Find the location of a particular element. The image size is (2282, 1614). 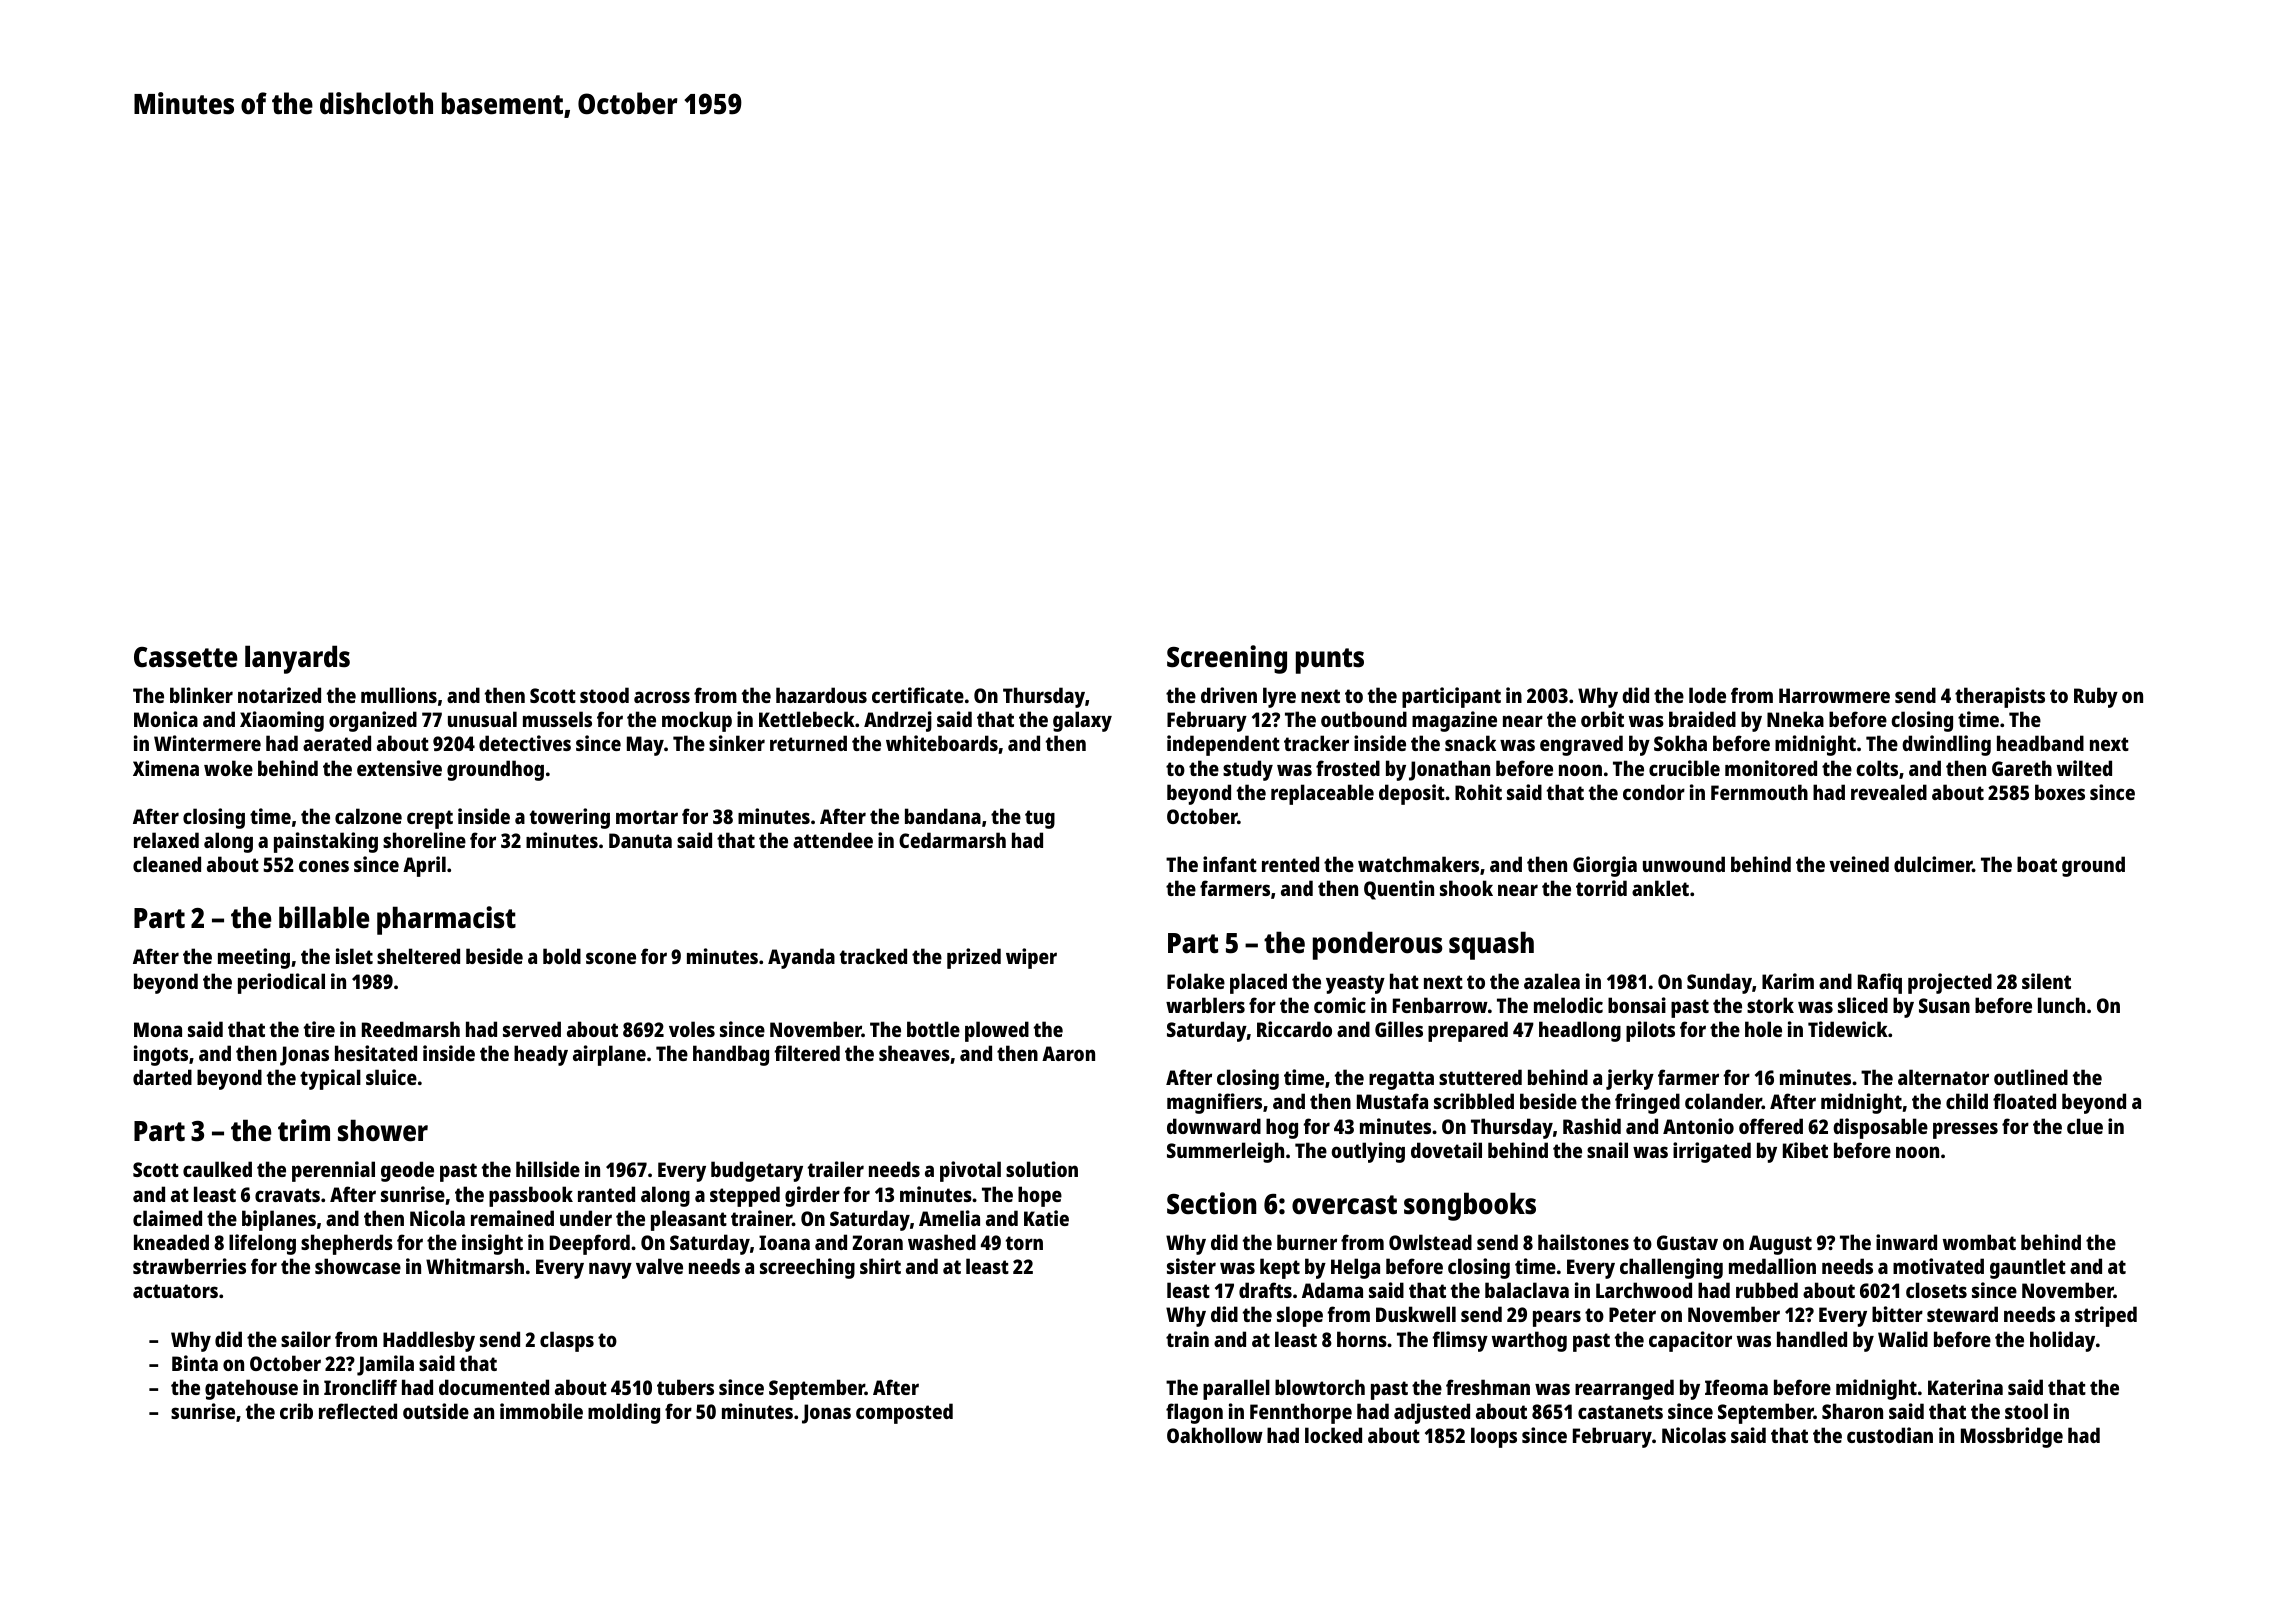

kept is located at coordinates (1280, 1268).
